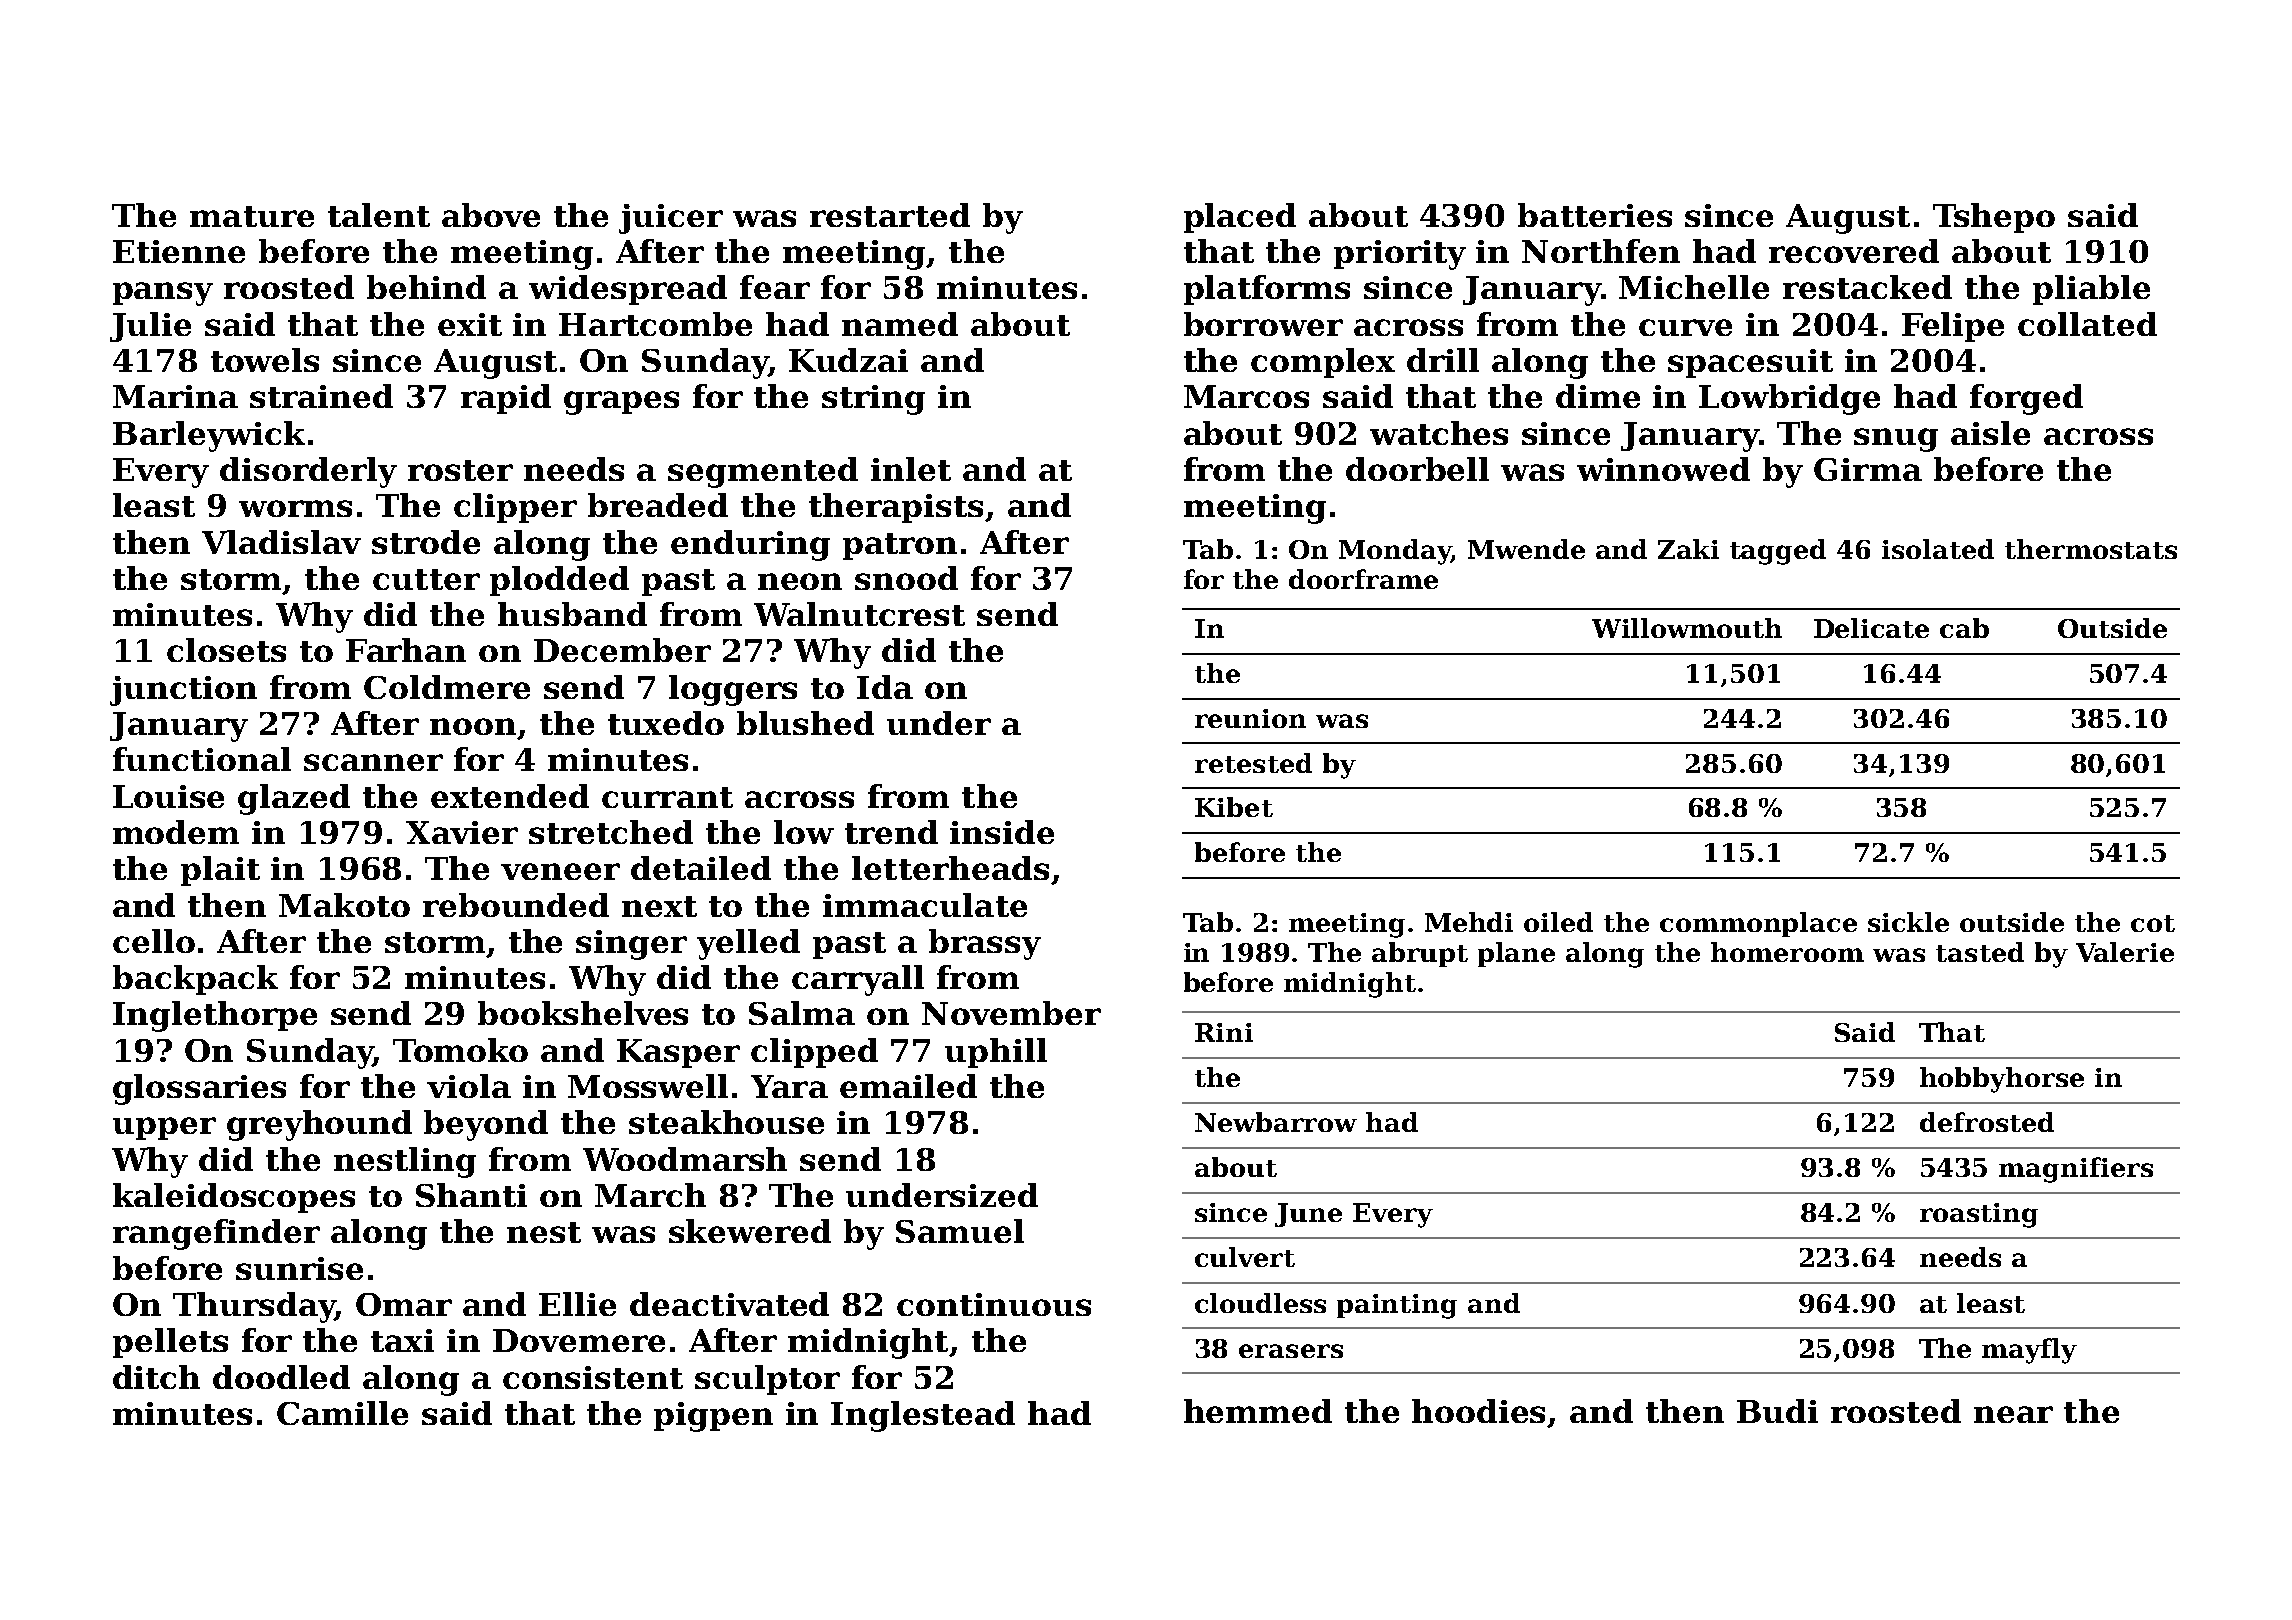 The width and height of the page is (2292, 1620). Describe the element at coordinates (911, 469) in the page. I see `inlet` at that location.
